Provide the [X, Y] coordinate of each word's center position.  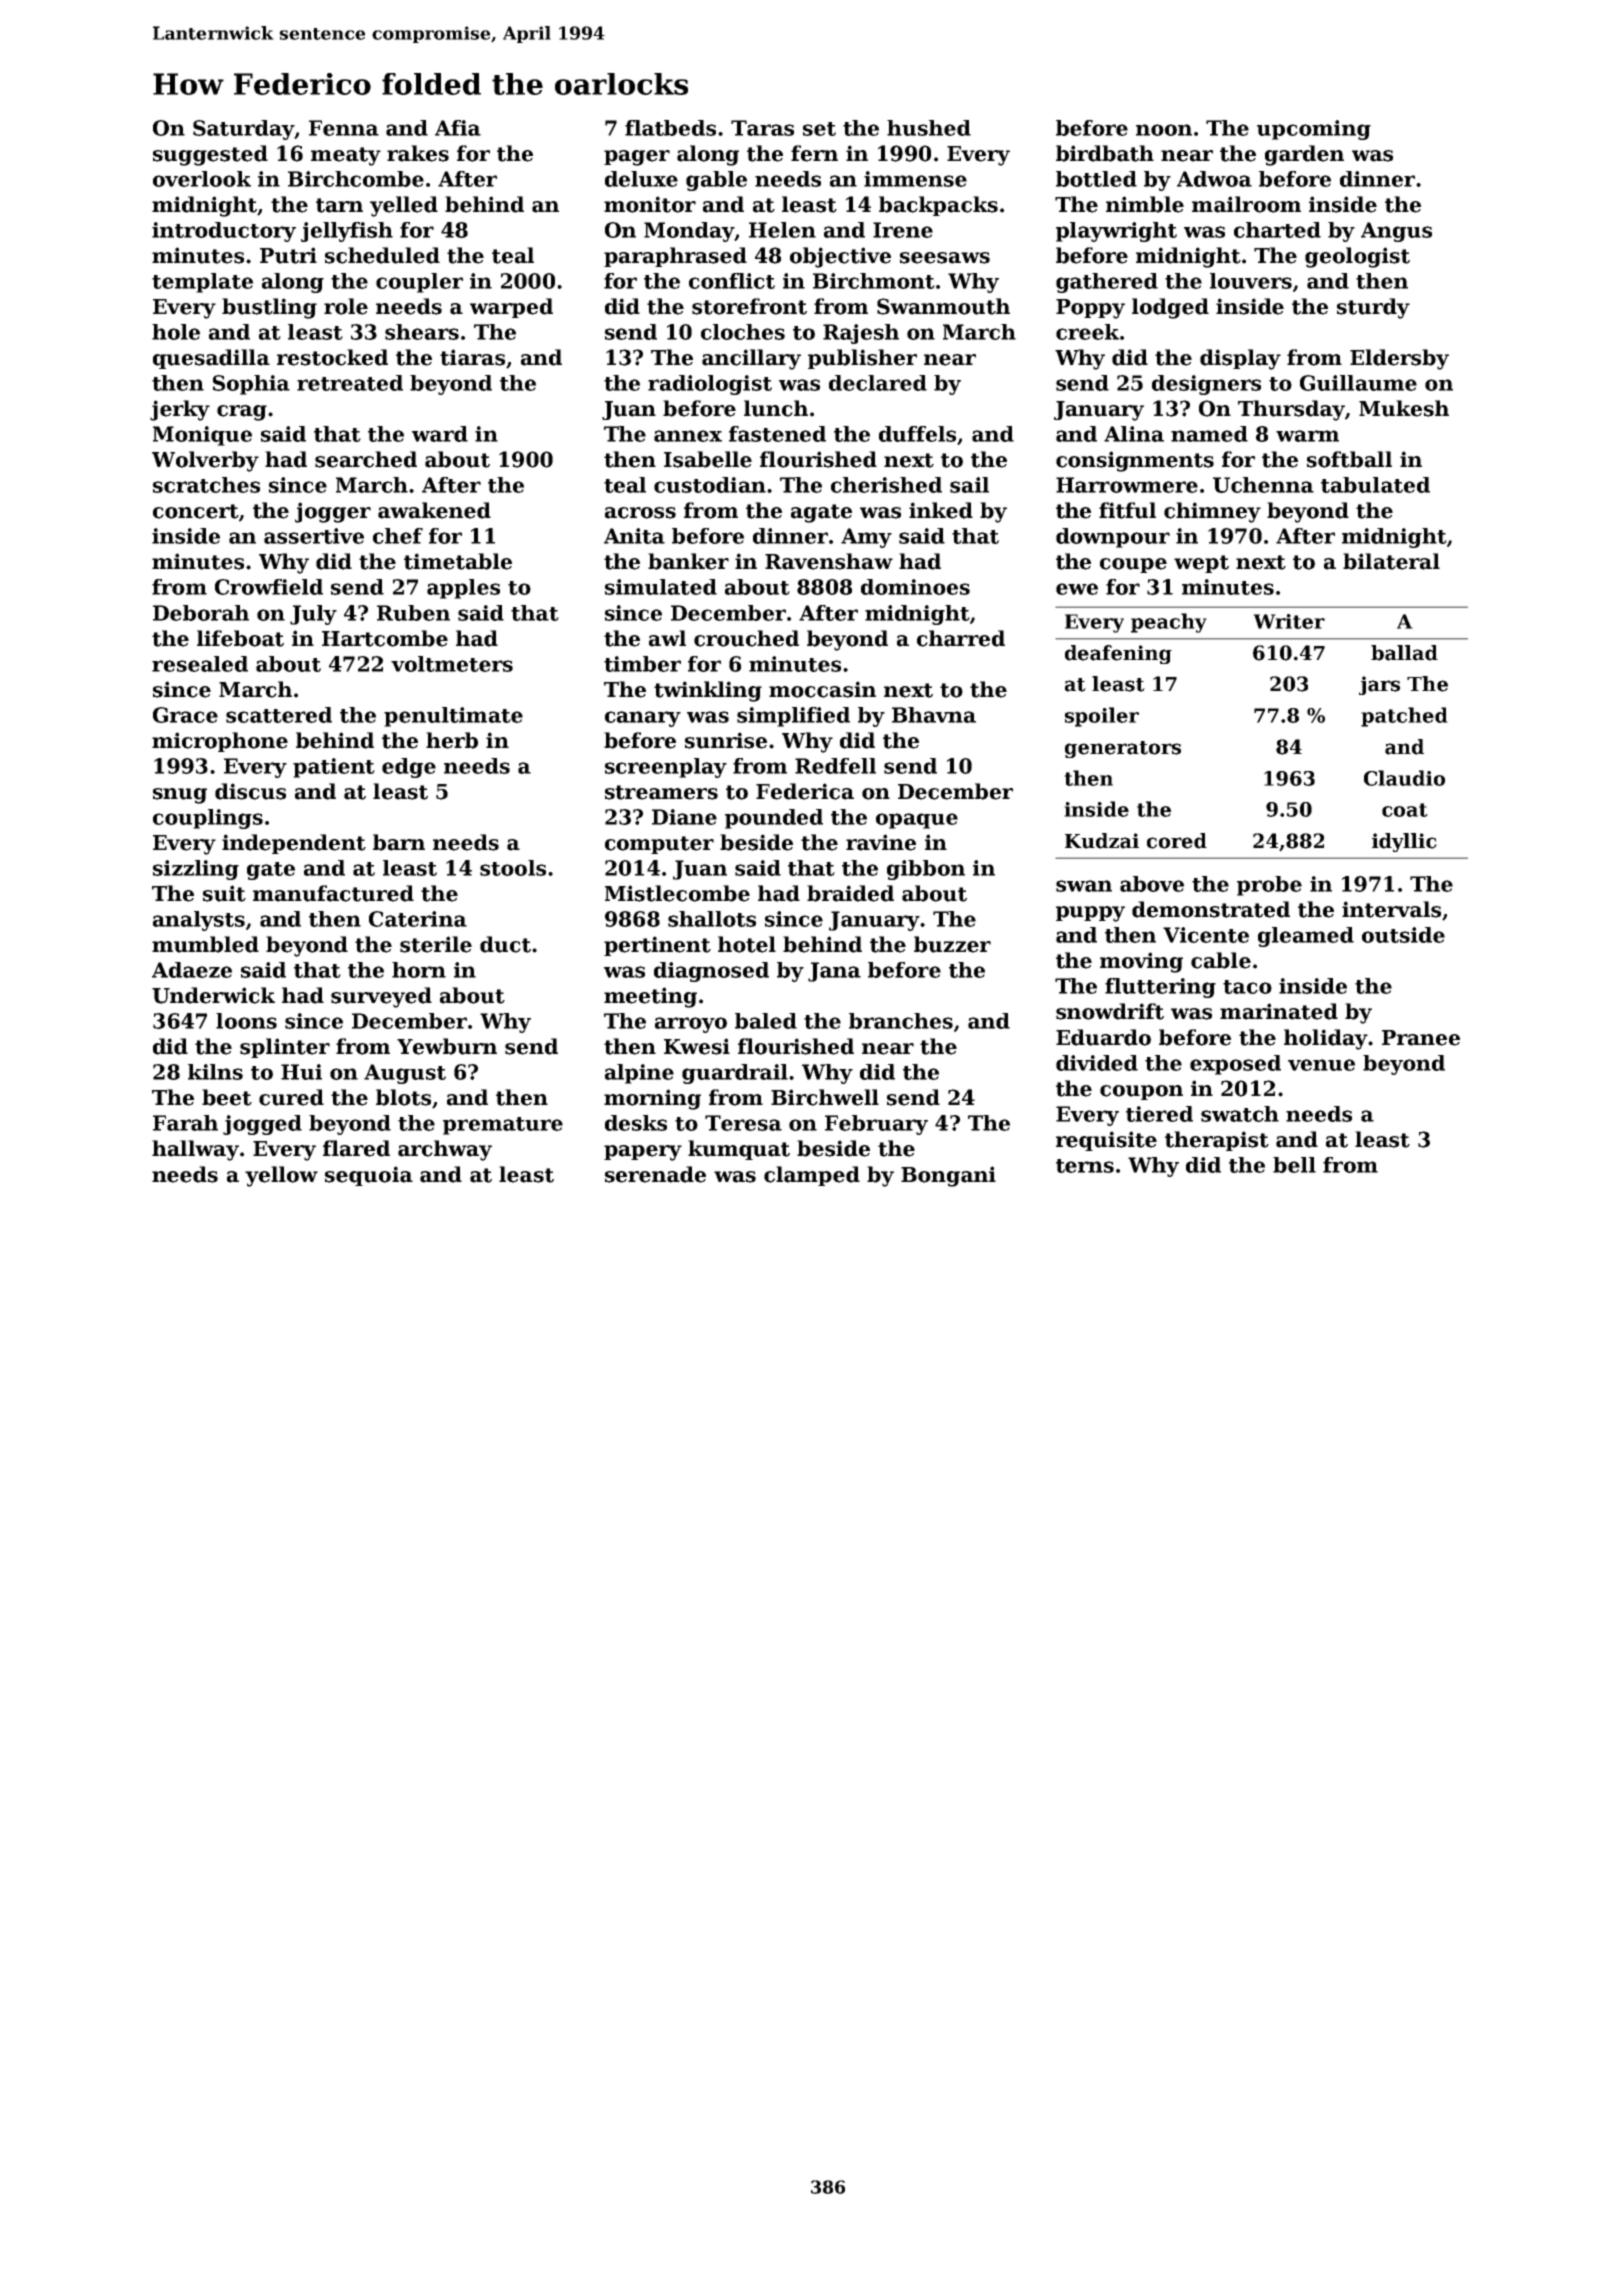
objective [840, 257]
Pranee [1421, 1038]
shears [422, 332]
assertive [314, 536]
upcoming [1314, 130]
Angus [1396, 232]
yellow [281, 1176]
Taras [762, 128]
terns [1085, 1166]
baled [766, 1021]
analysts [199, 921]
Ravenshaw [829, 561]
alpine [639, 1074]
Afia [458, 128]
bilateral [1391, 561]
